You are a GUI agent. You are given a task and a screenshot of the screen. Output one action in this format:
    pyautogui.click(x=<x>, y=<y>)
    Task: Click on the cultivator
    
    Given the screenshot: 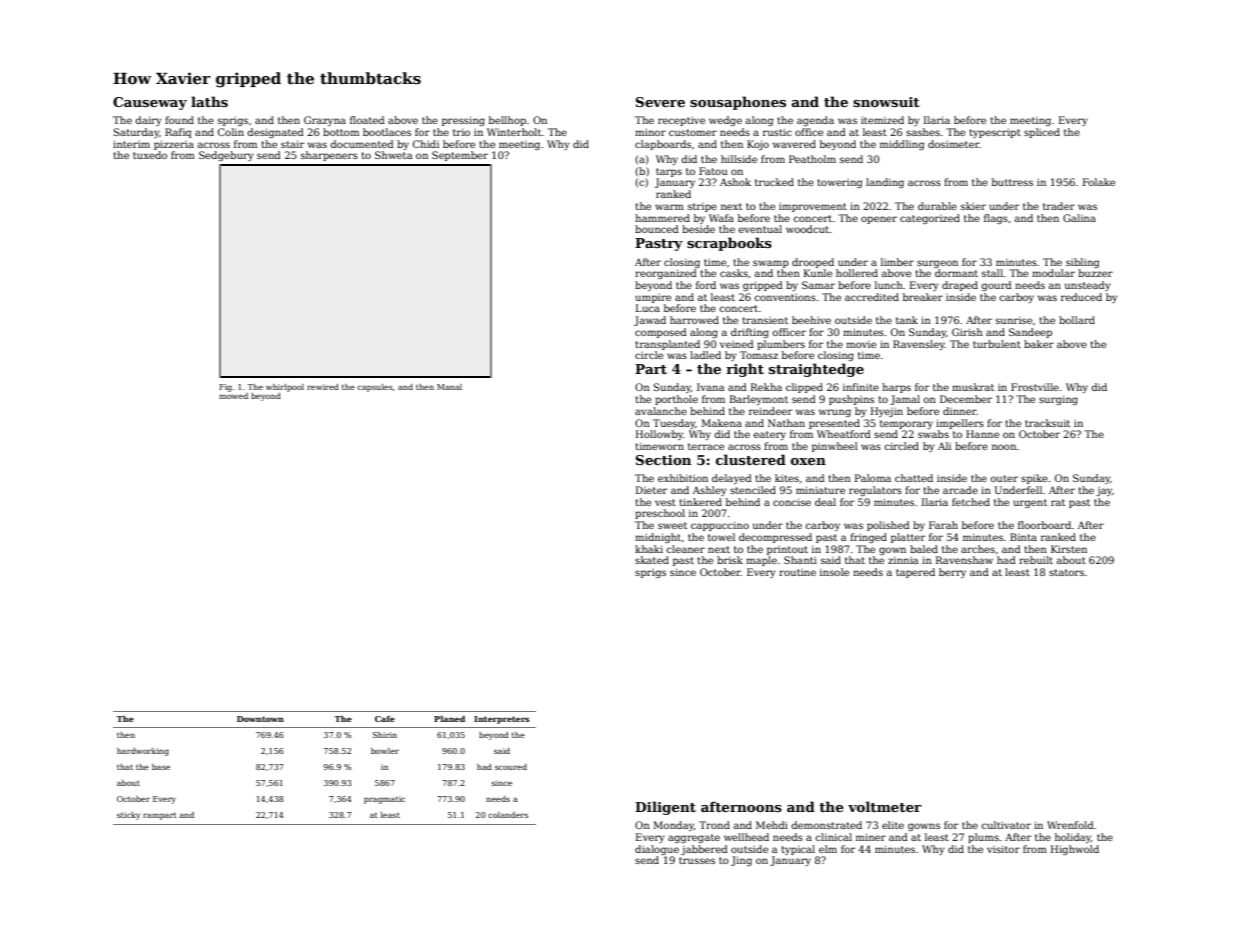 What is the action you would take?
    pyautogui.click(x=1006, y=825)
